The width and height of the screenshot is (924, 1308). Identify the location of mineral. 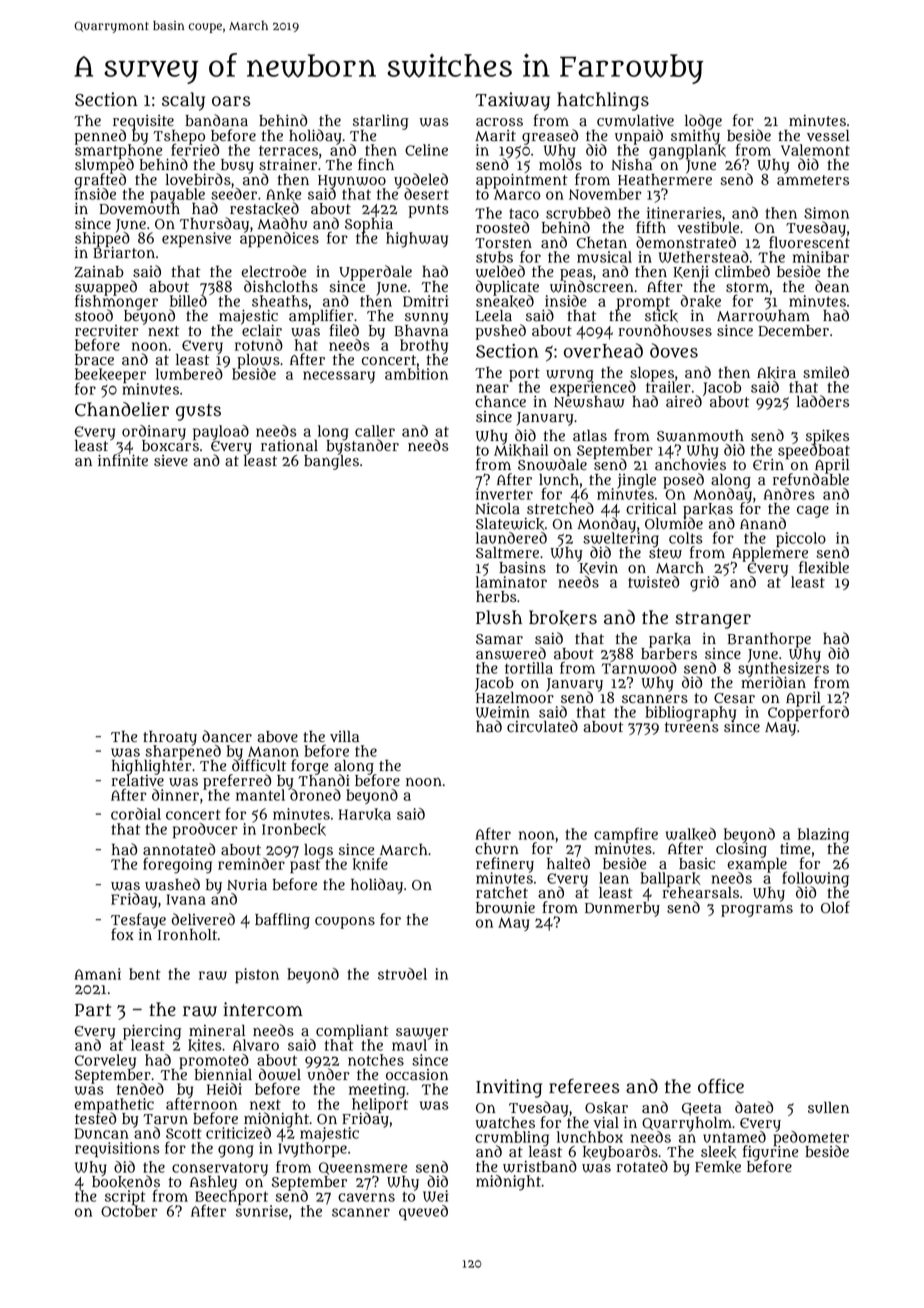
(217, 1030).
